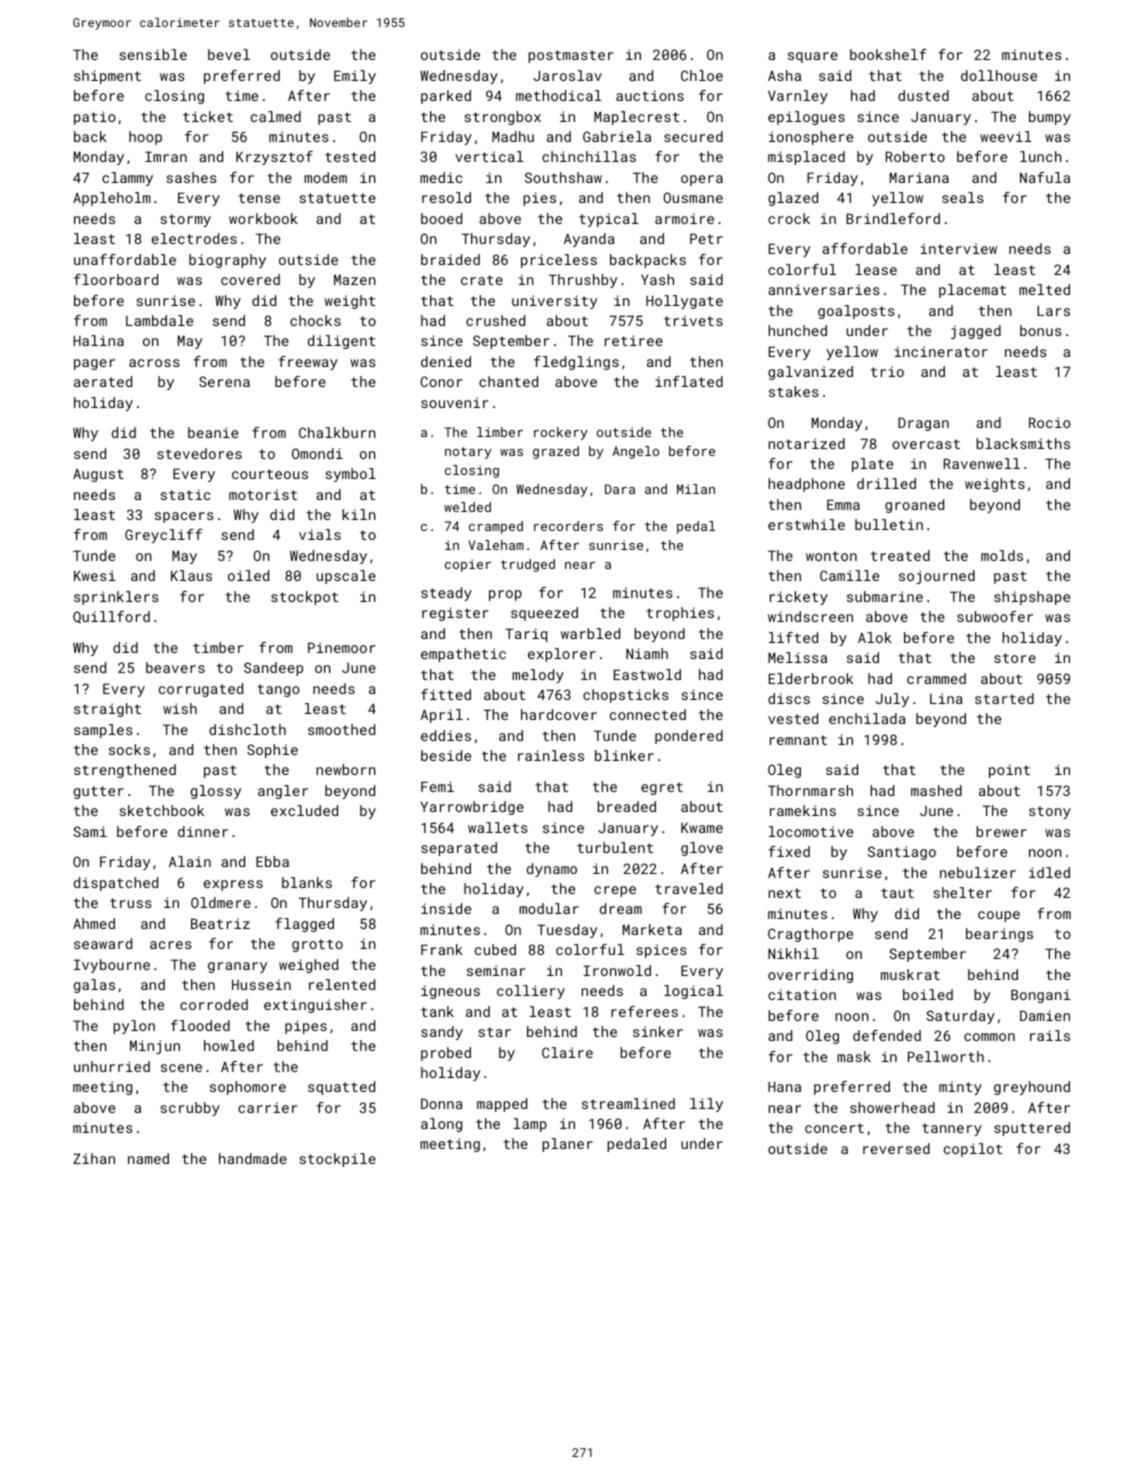 This document has width=1144, height=1481. What do you see at coordinates (813, 57) in the document?
I see `square` at bounding box center [813, 57].
